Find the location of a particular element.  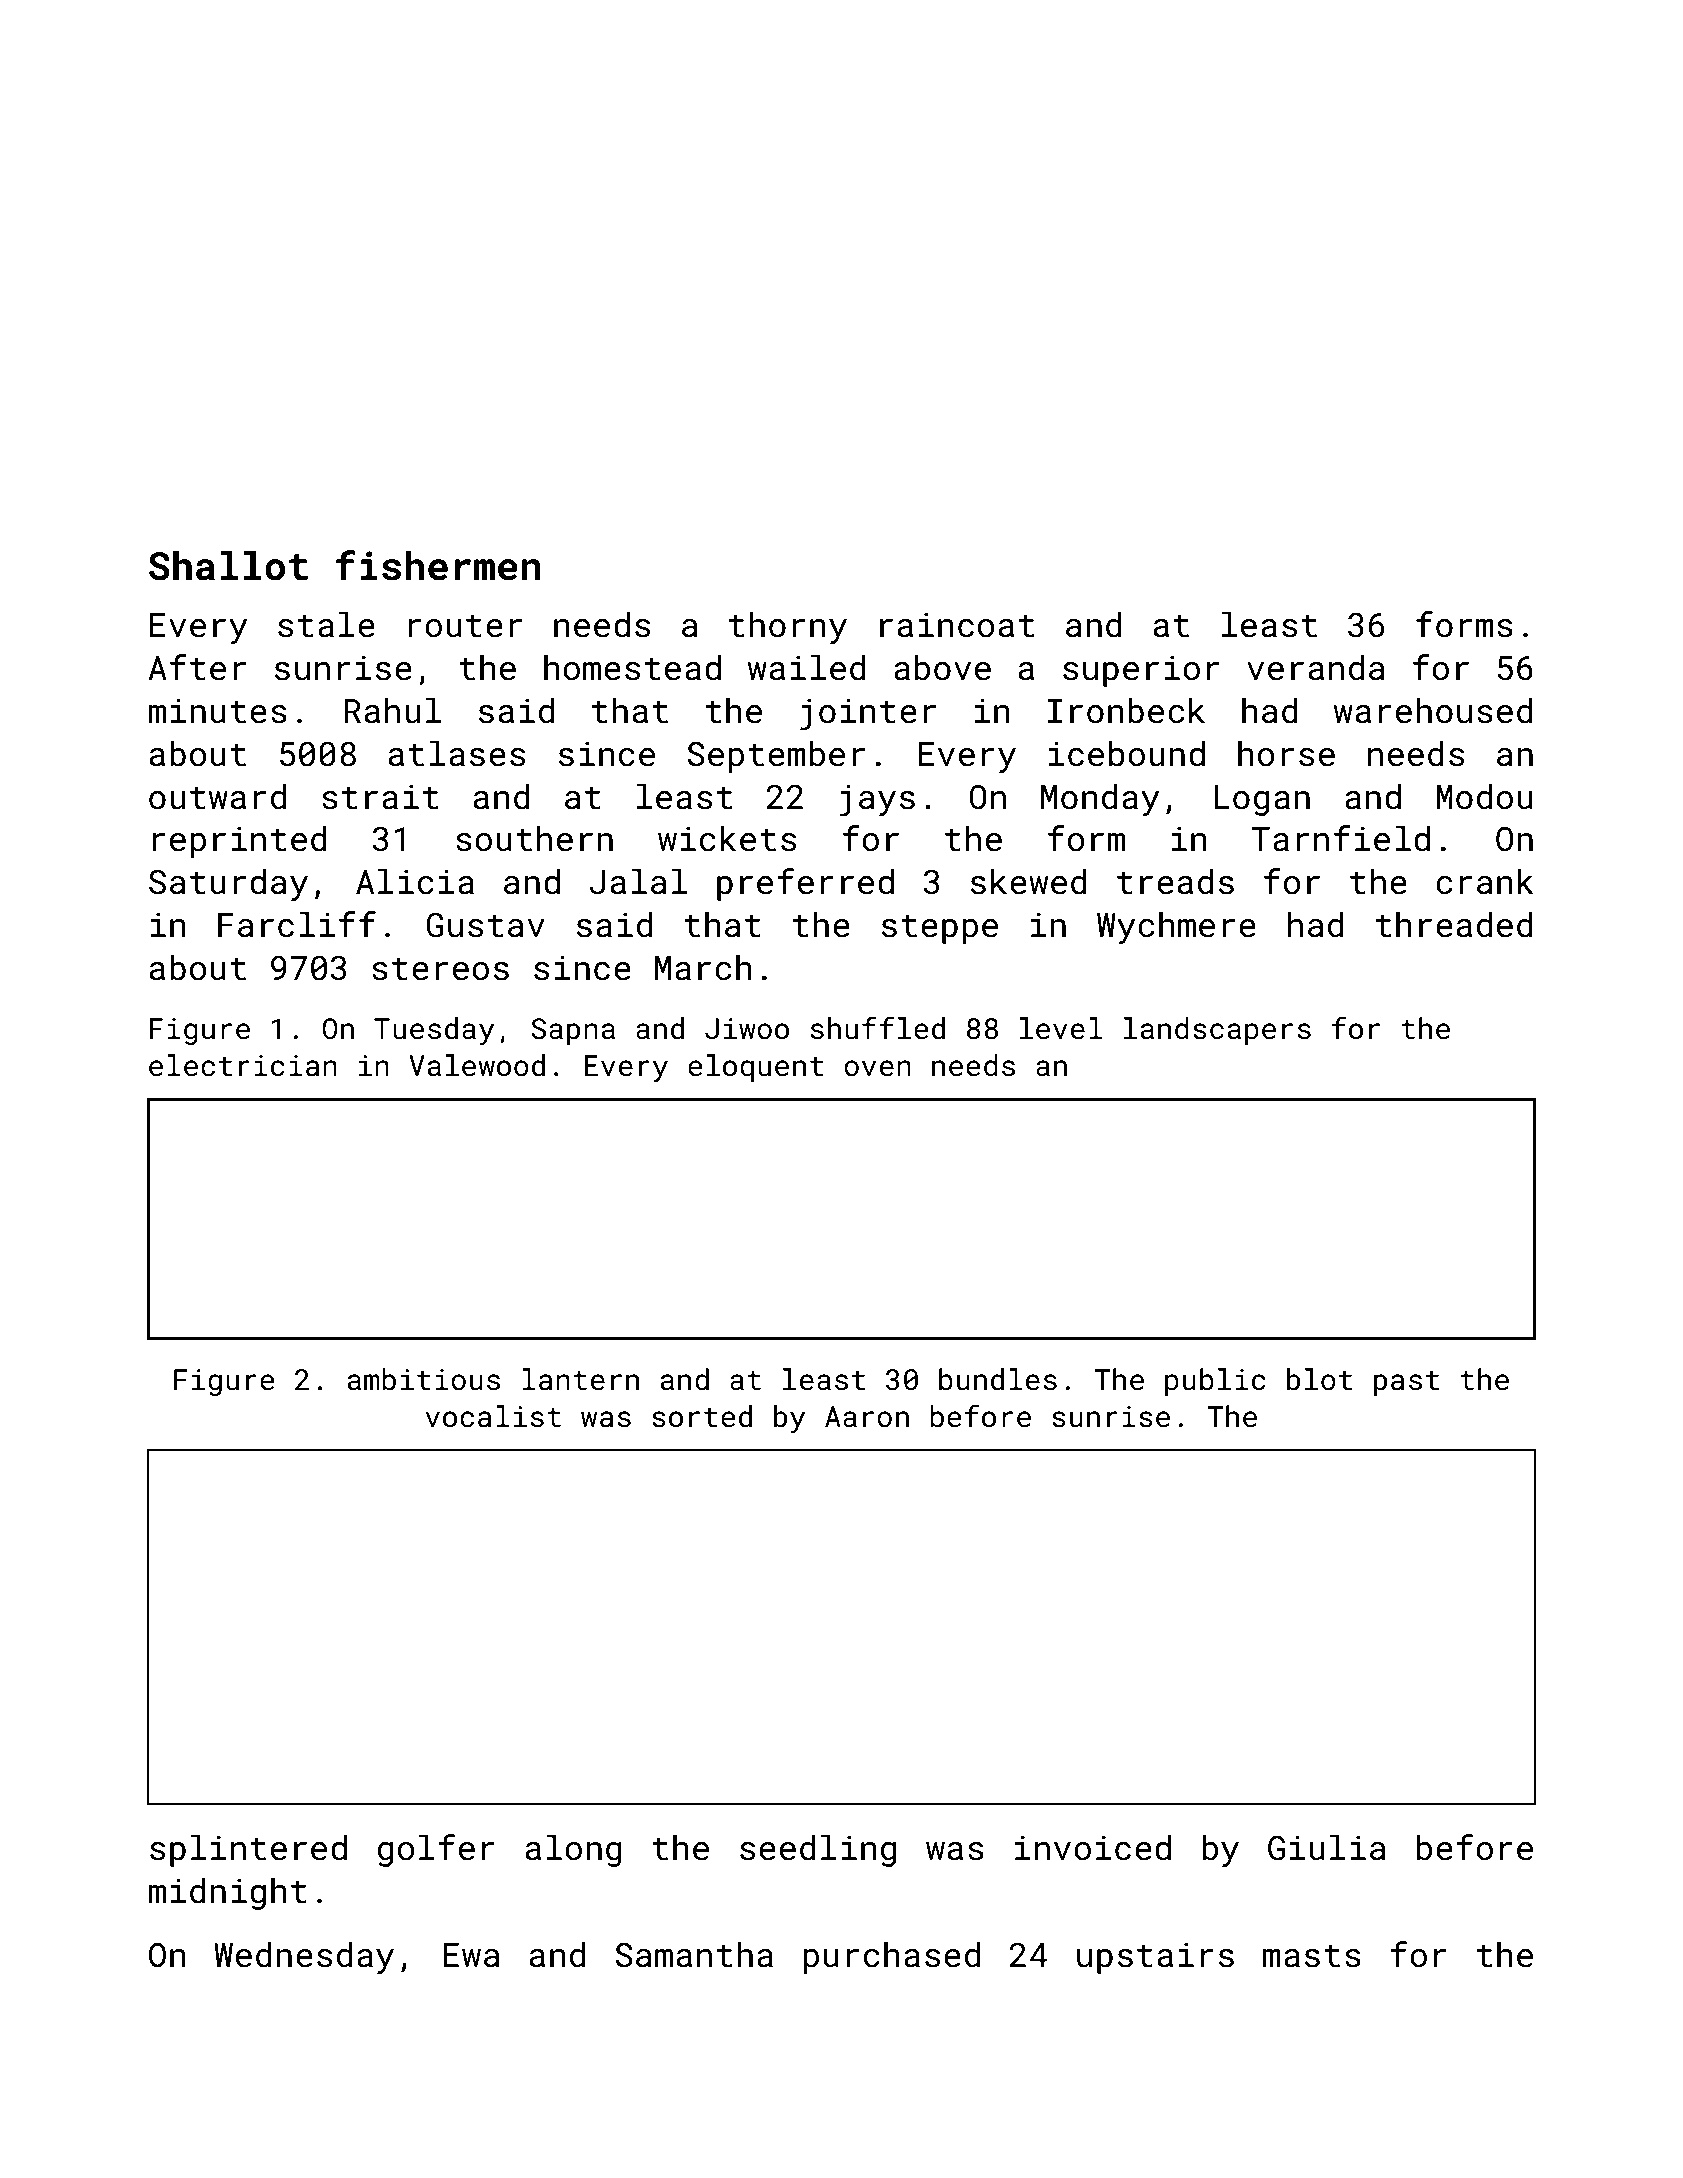

seedling is located at coordinates (818, 1850).
